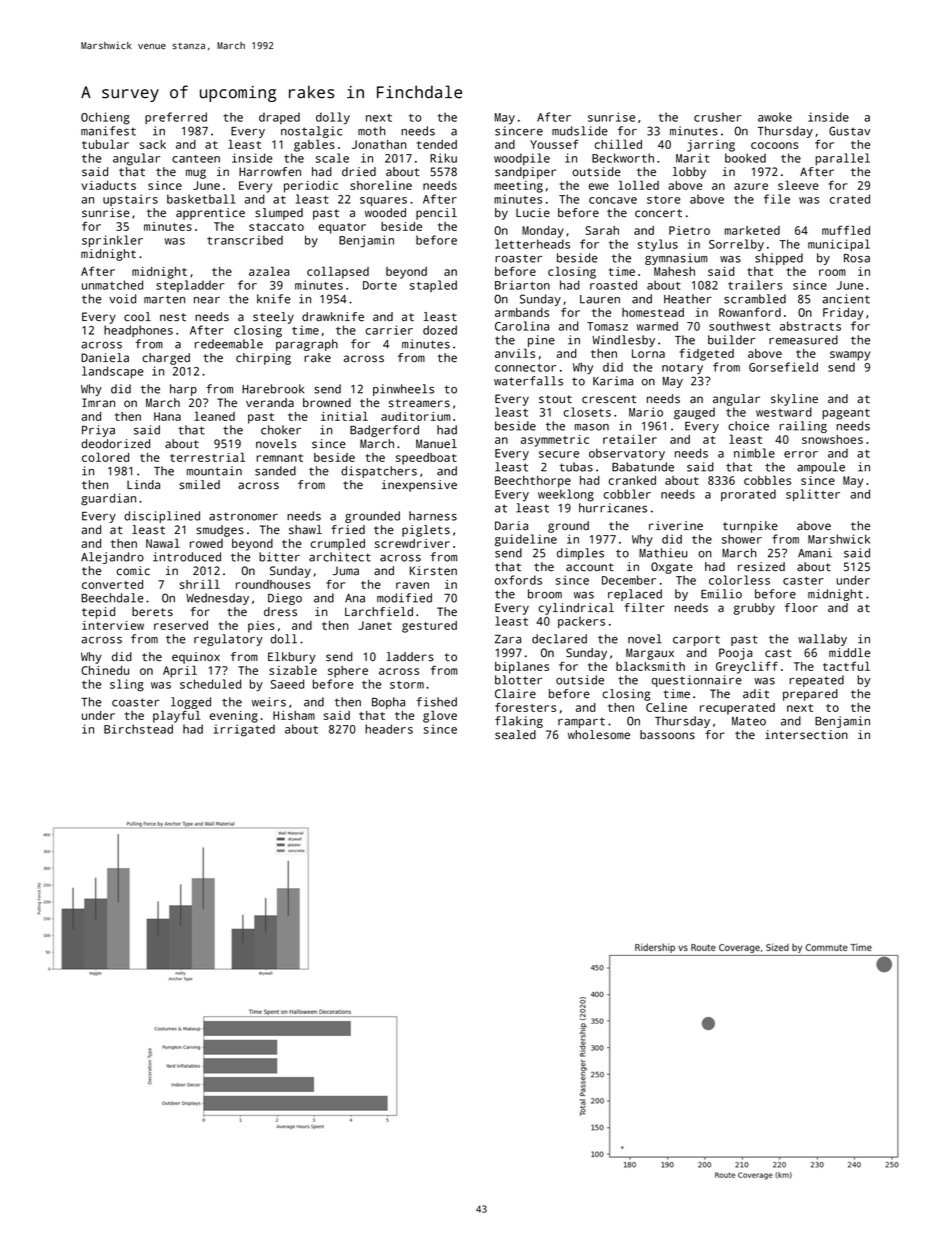  Describe the element at coordinates (775, 117) in the page. I see `awoke` at that location.
